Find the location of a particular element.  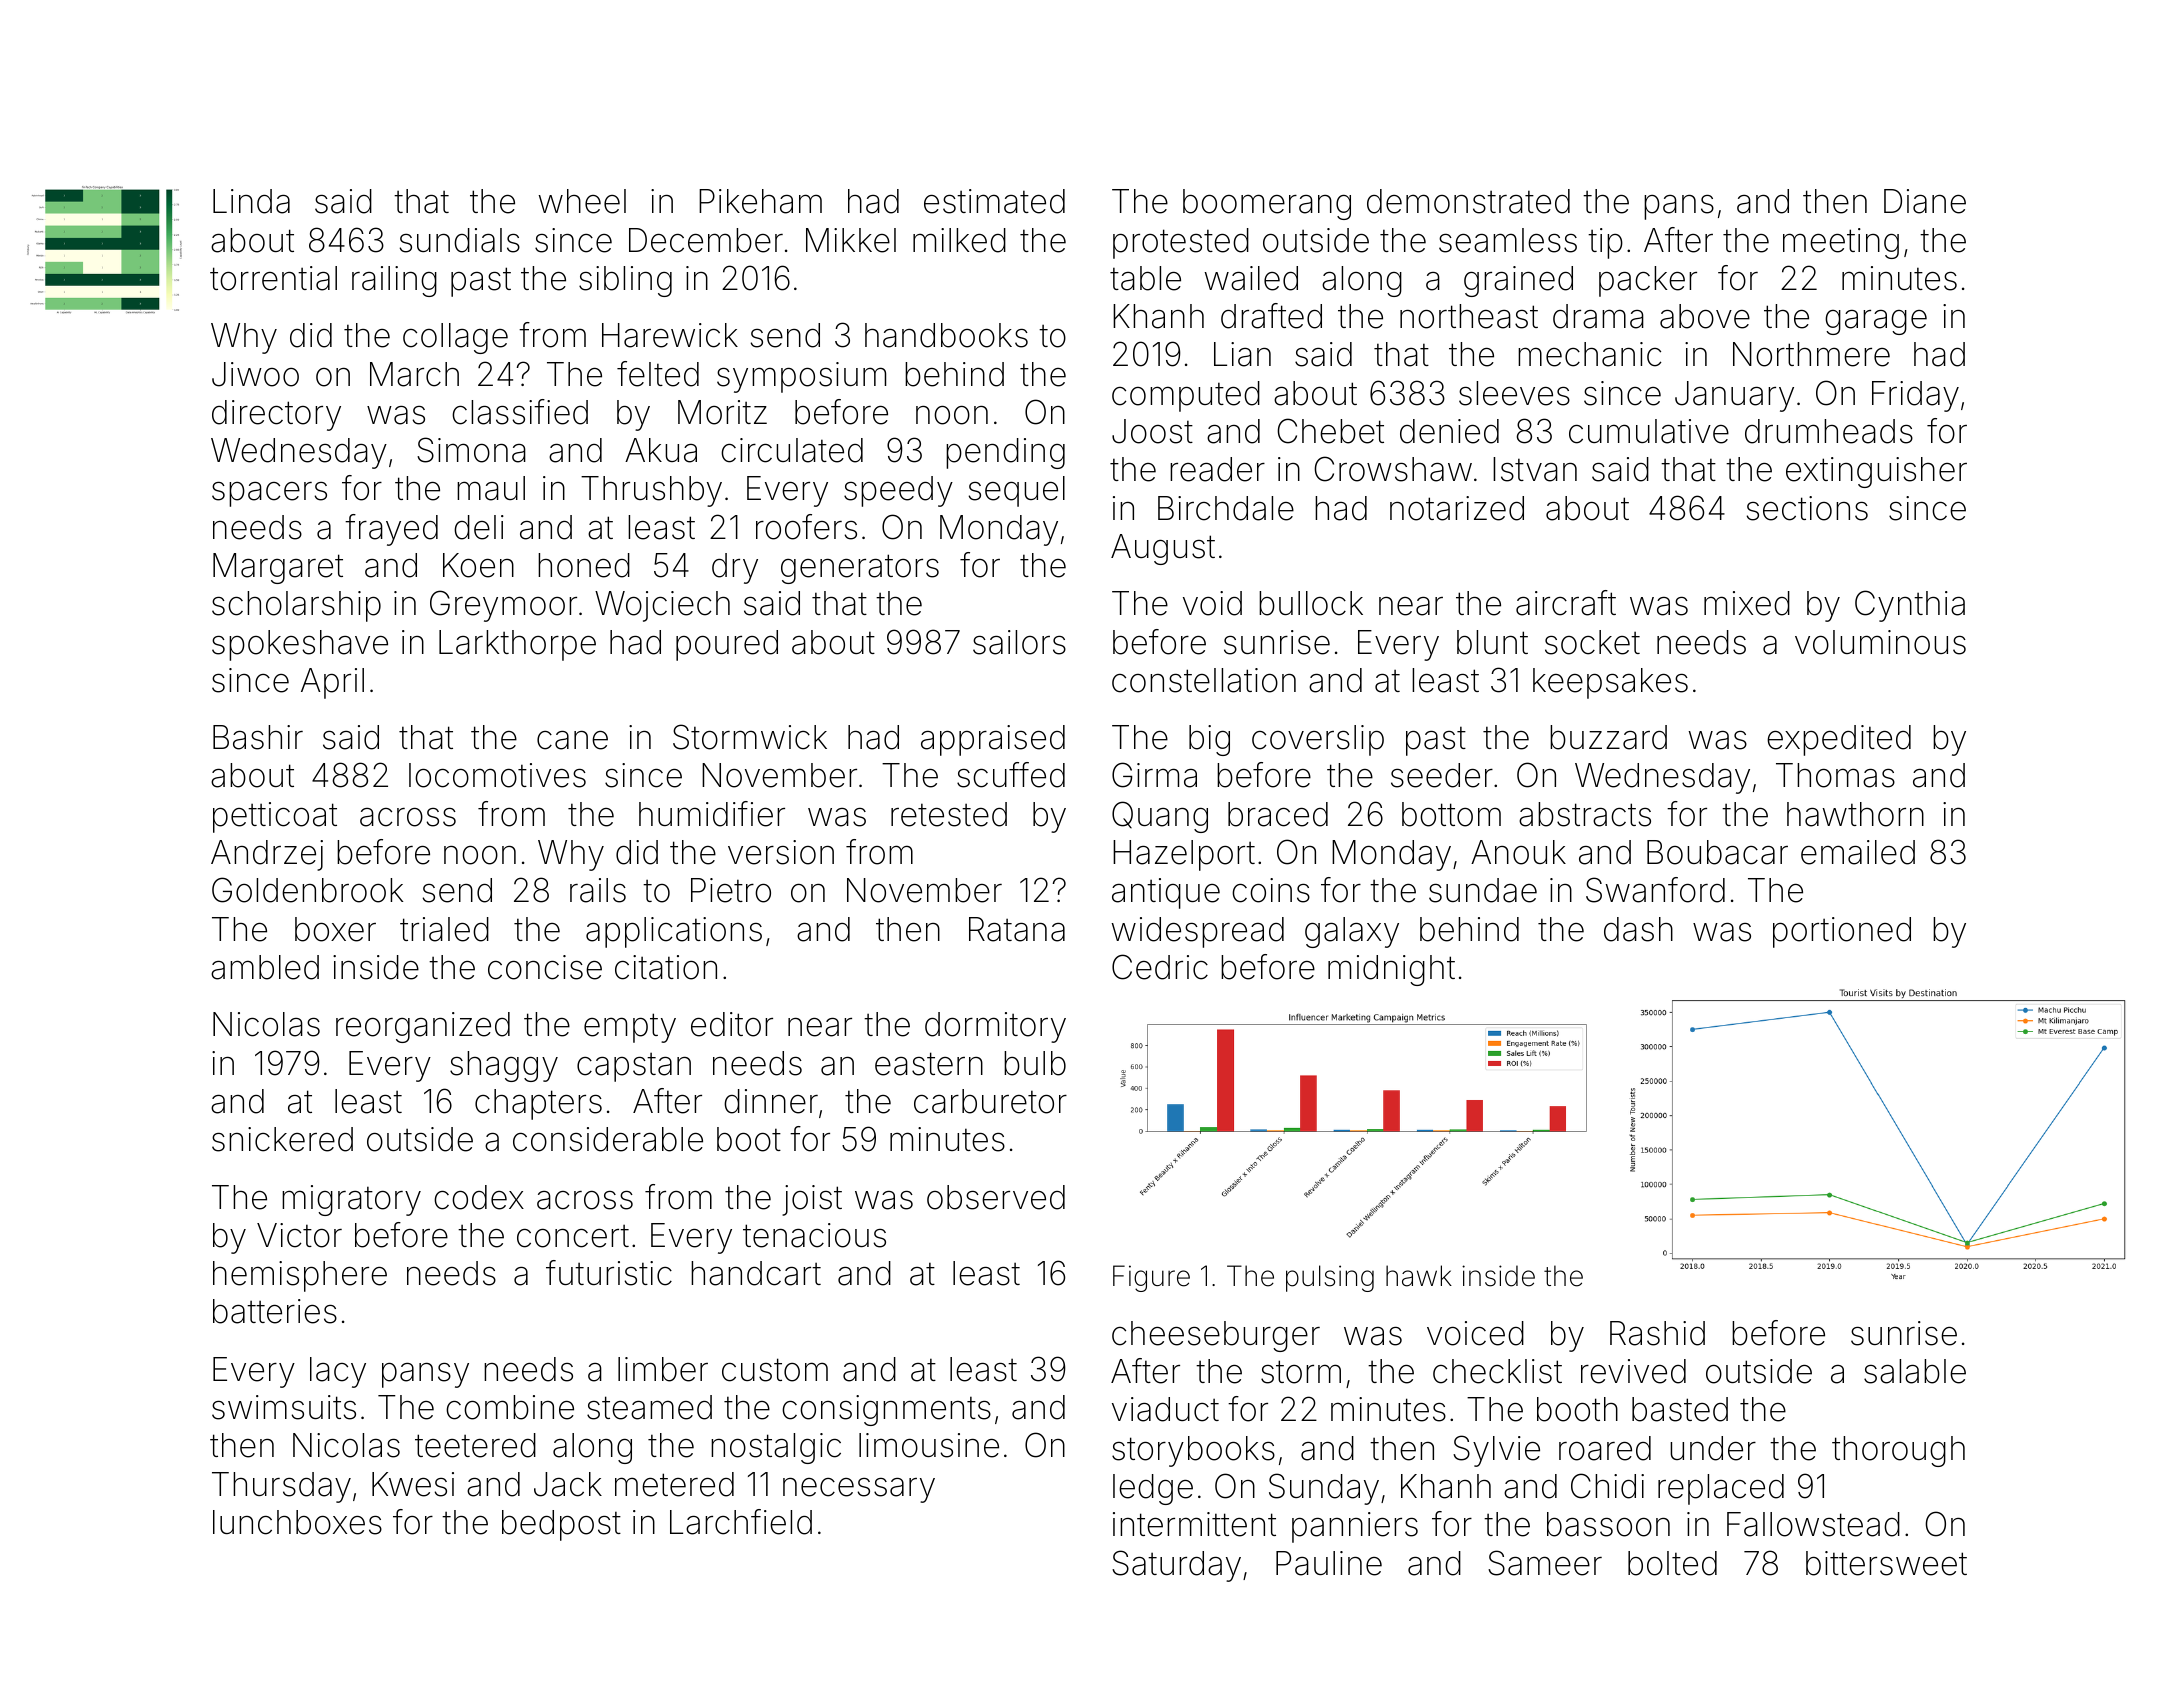

Jack is located at coordinates (568, 1484).
